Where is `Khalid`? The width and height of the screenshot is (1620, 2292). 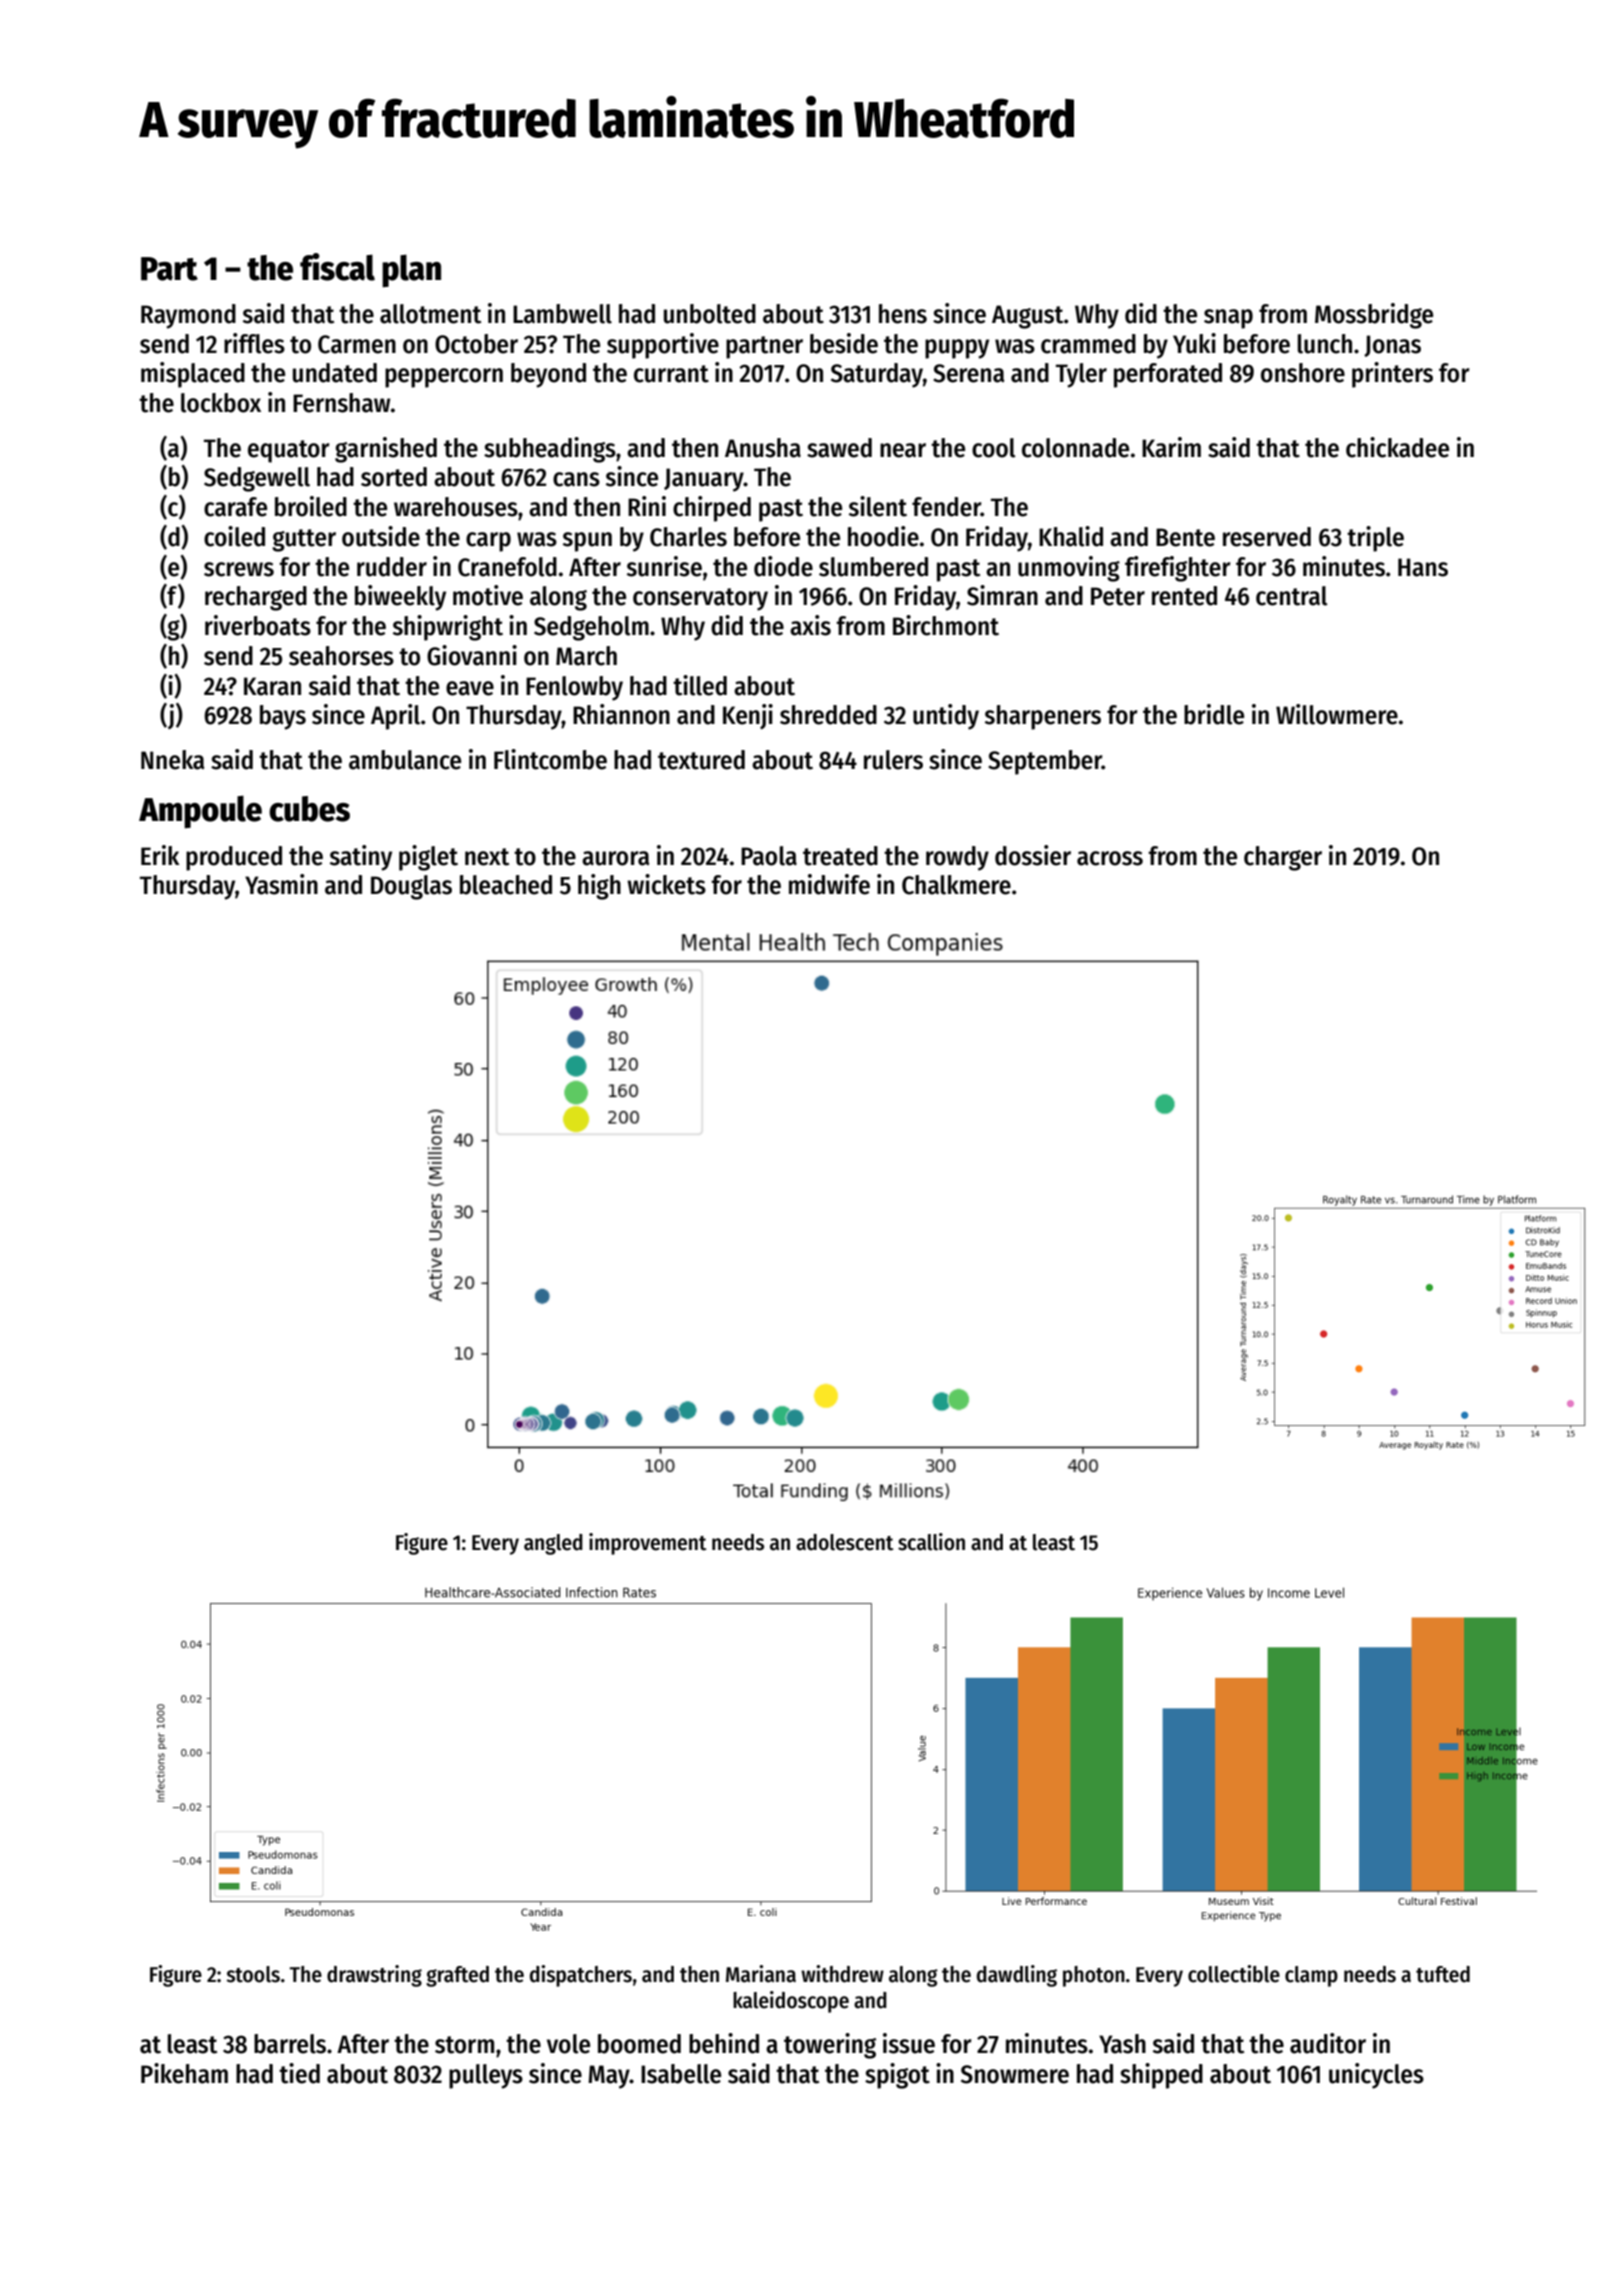
Khalid is located at coordinates (1071, 536).
